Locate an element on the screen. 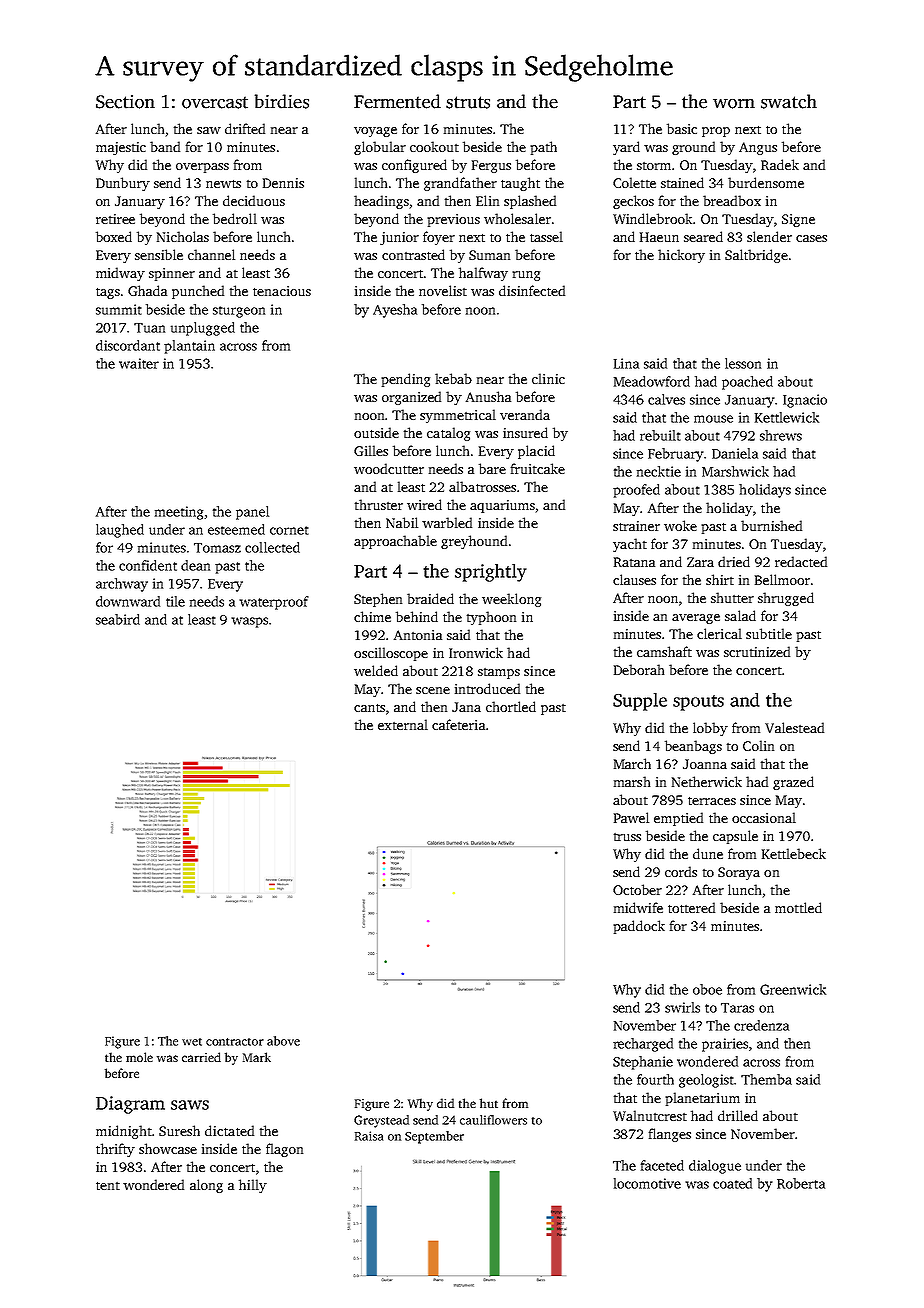 The image size is (924, 1308). Diagram is located at coordinates (130, 1105).
